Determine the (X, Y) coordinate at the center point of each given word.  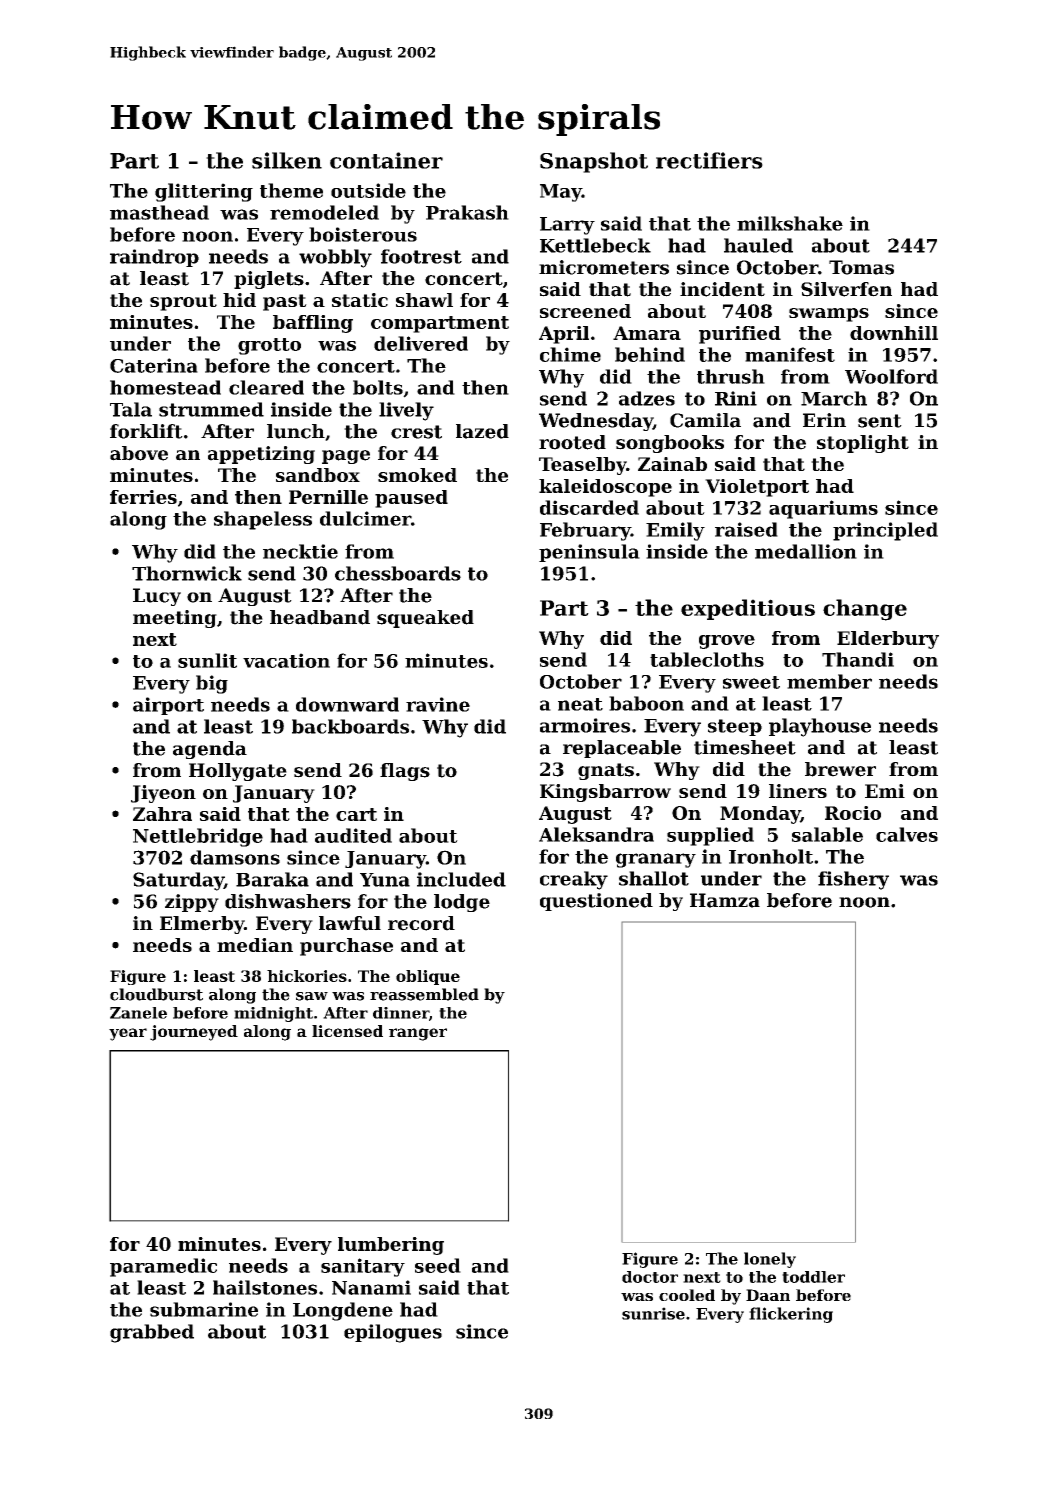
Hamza (725, 900)
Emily (675, 531)
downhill (894, 333)
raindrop (154, 258)
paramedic (163, 1267)
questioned (596, 902)
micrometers (604, 267)
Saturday (178, 881)
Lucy (157, 597)
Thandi (858, 659)
